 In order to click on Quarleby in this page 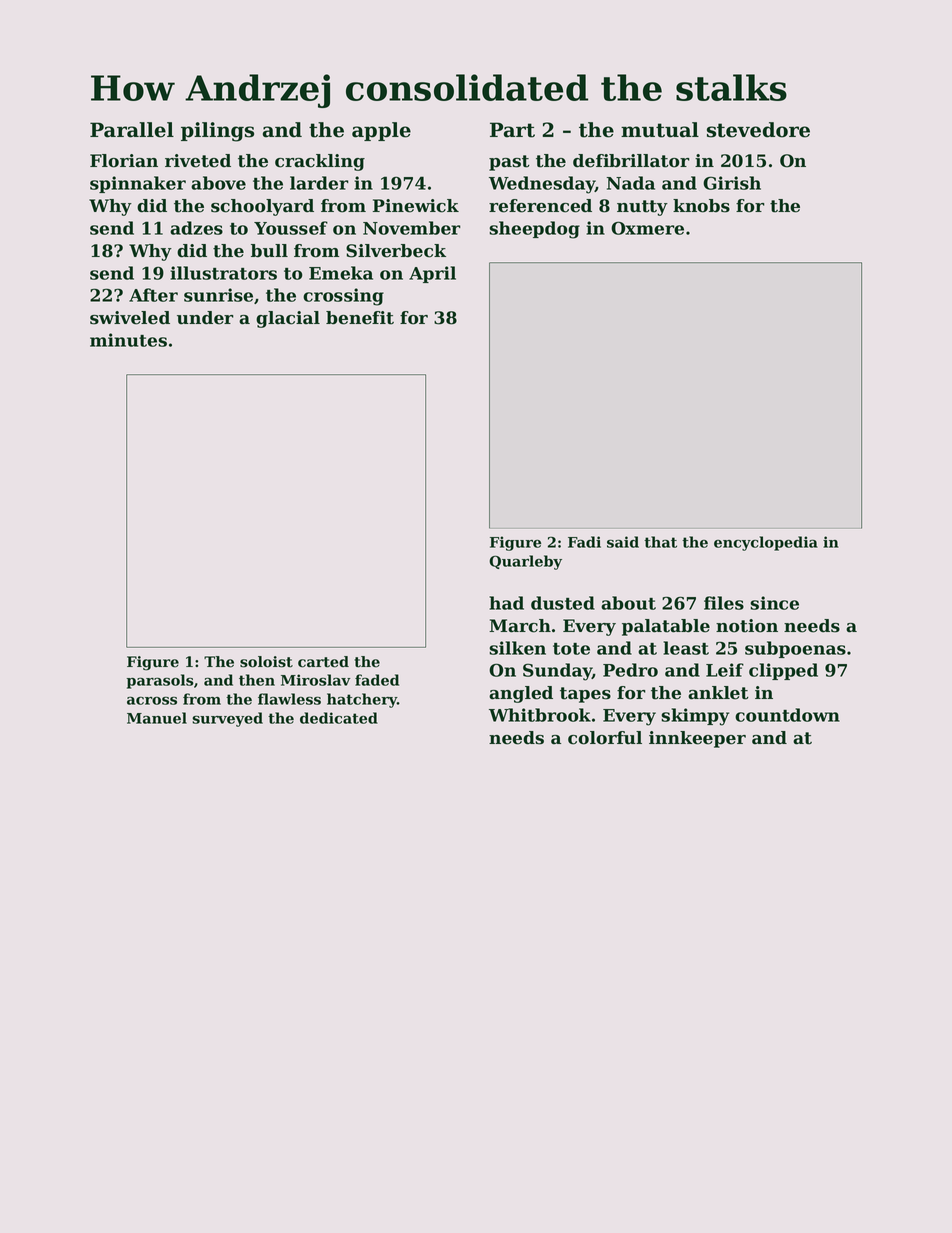, I will do `click(525, 562)`.
